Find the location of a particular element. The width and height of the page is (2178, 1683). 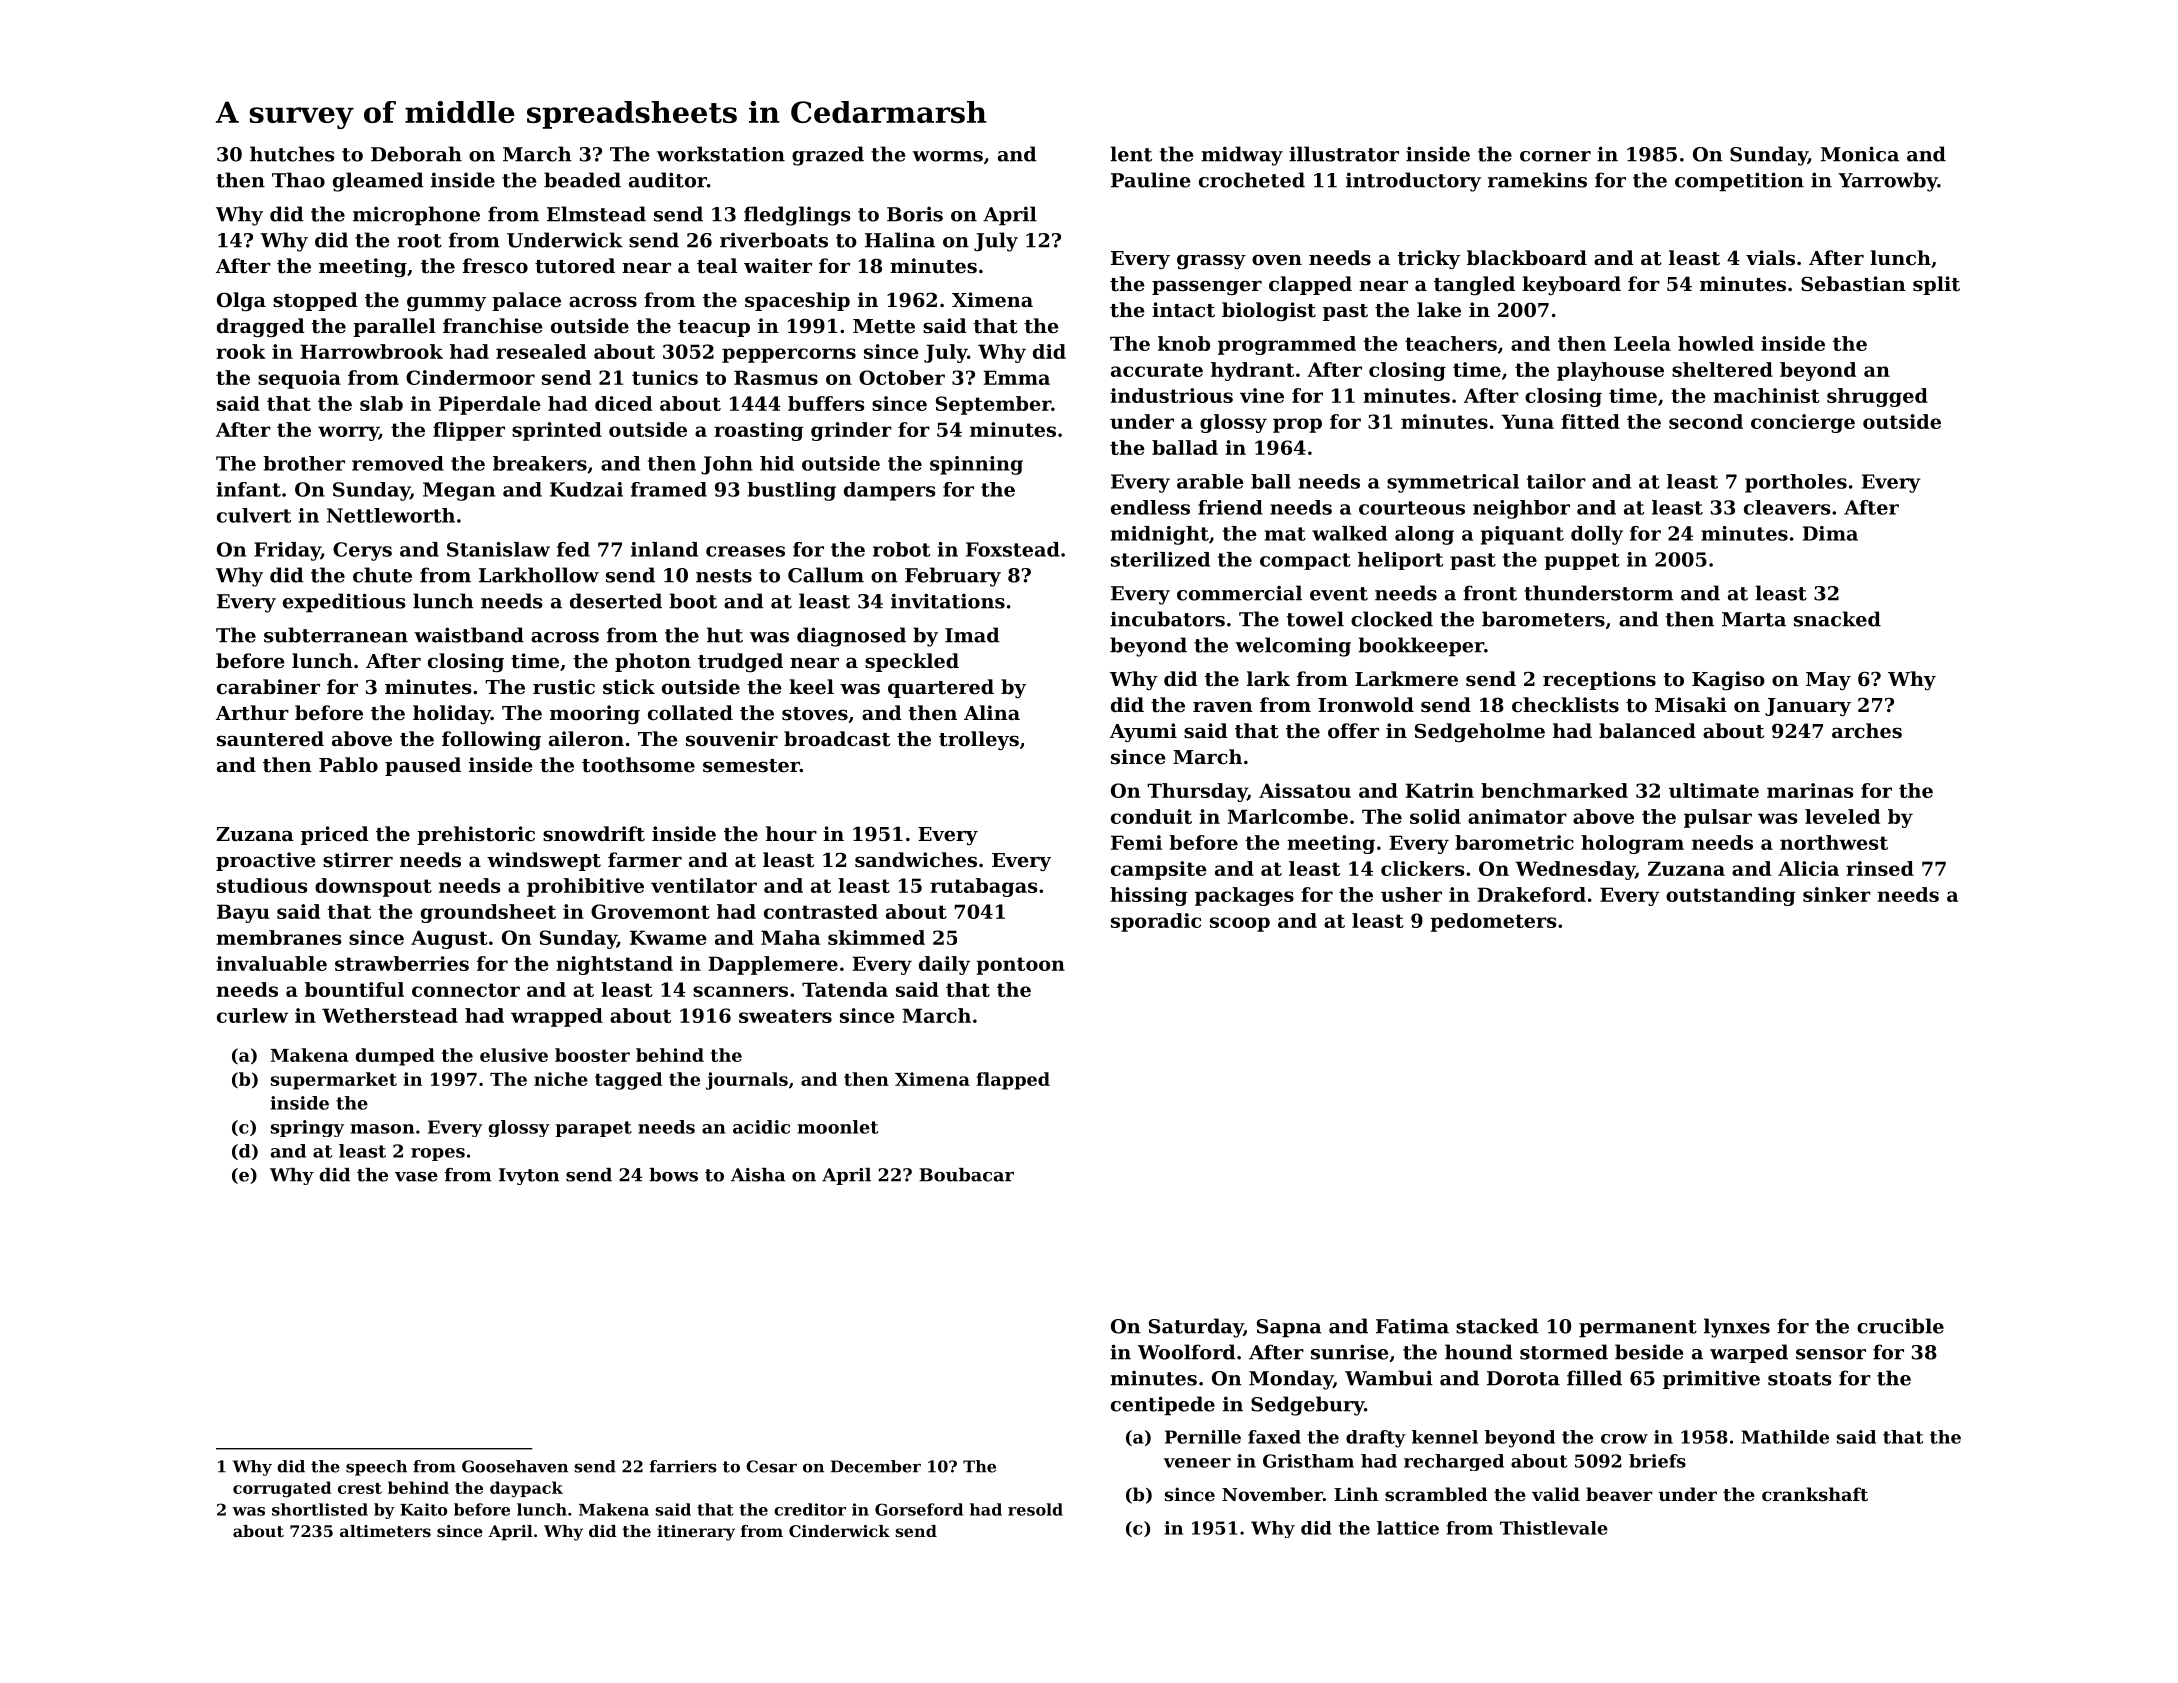

vase is located at coordinates (416, 1177).
